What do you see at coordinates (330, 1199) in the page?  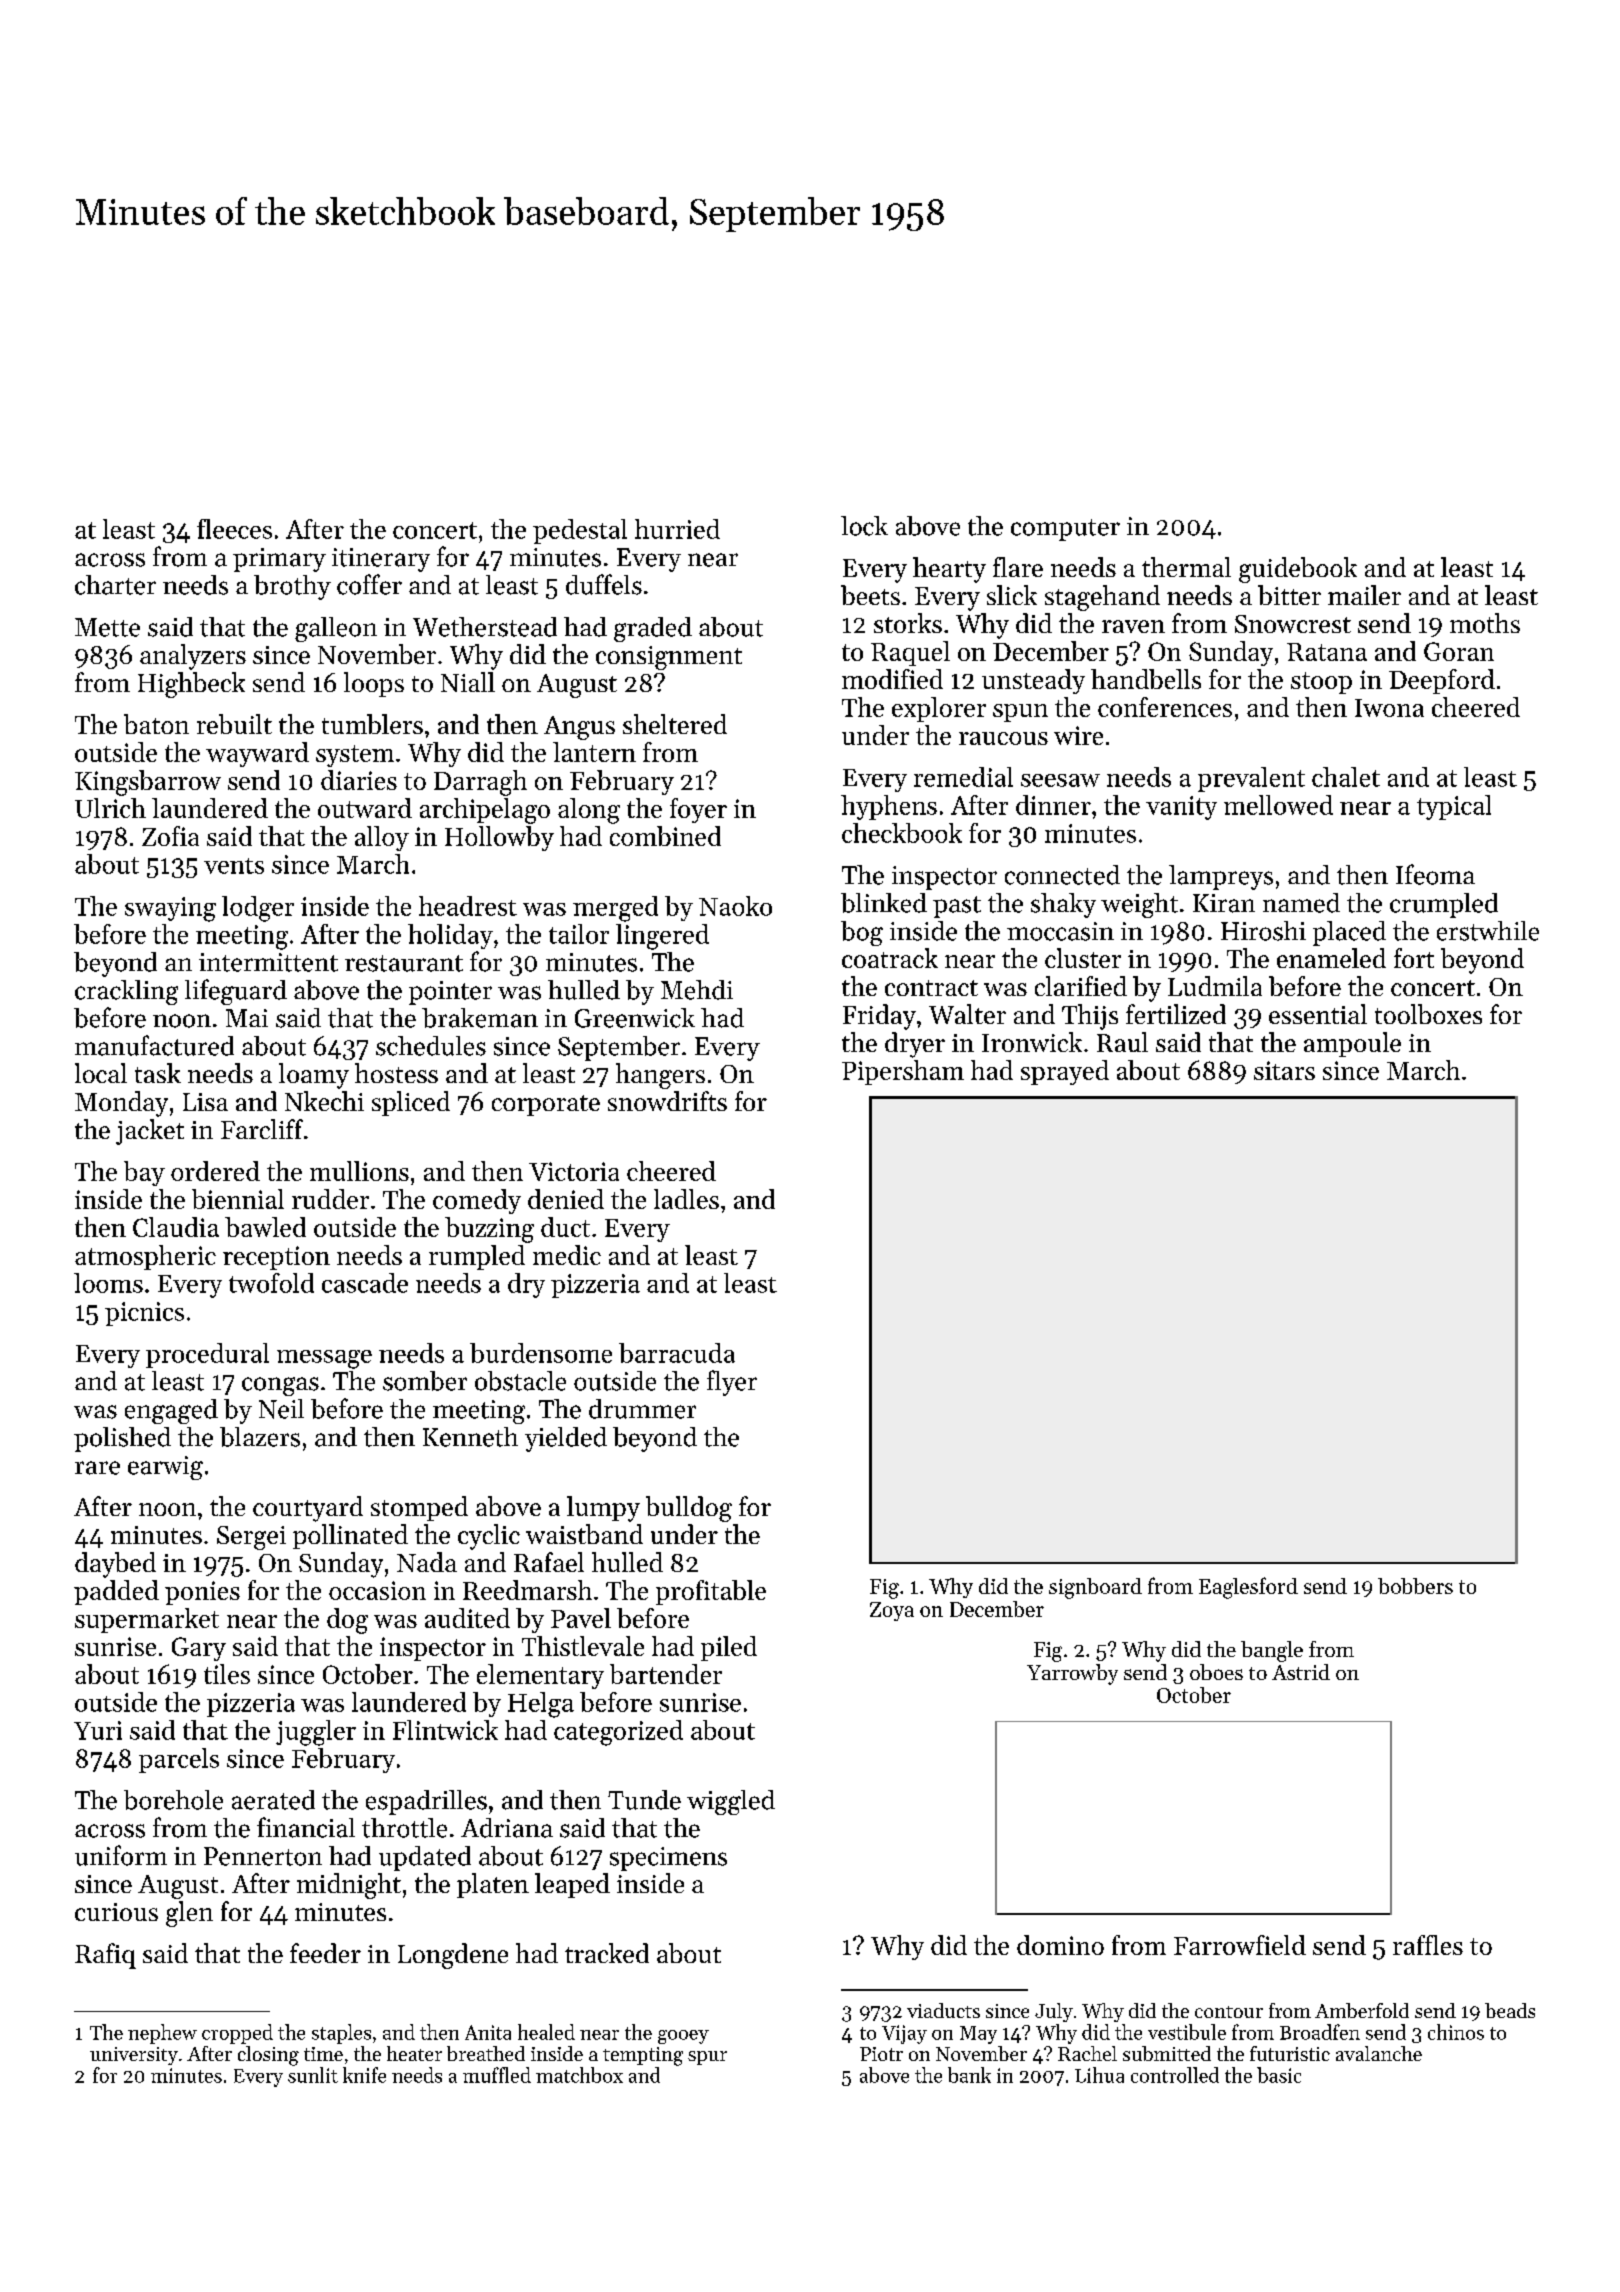 I see `rudder` at bounding box center [330, 1199].
